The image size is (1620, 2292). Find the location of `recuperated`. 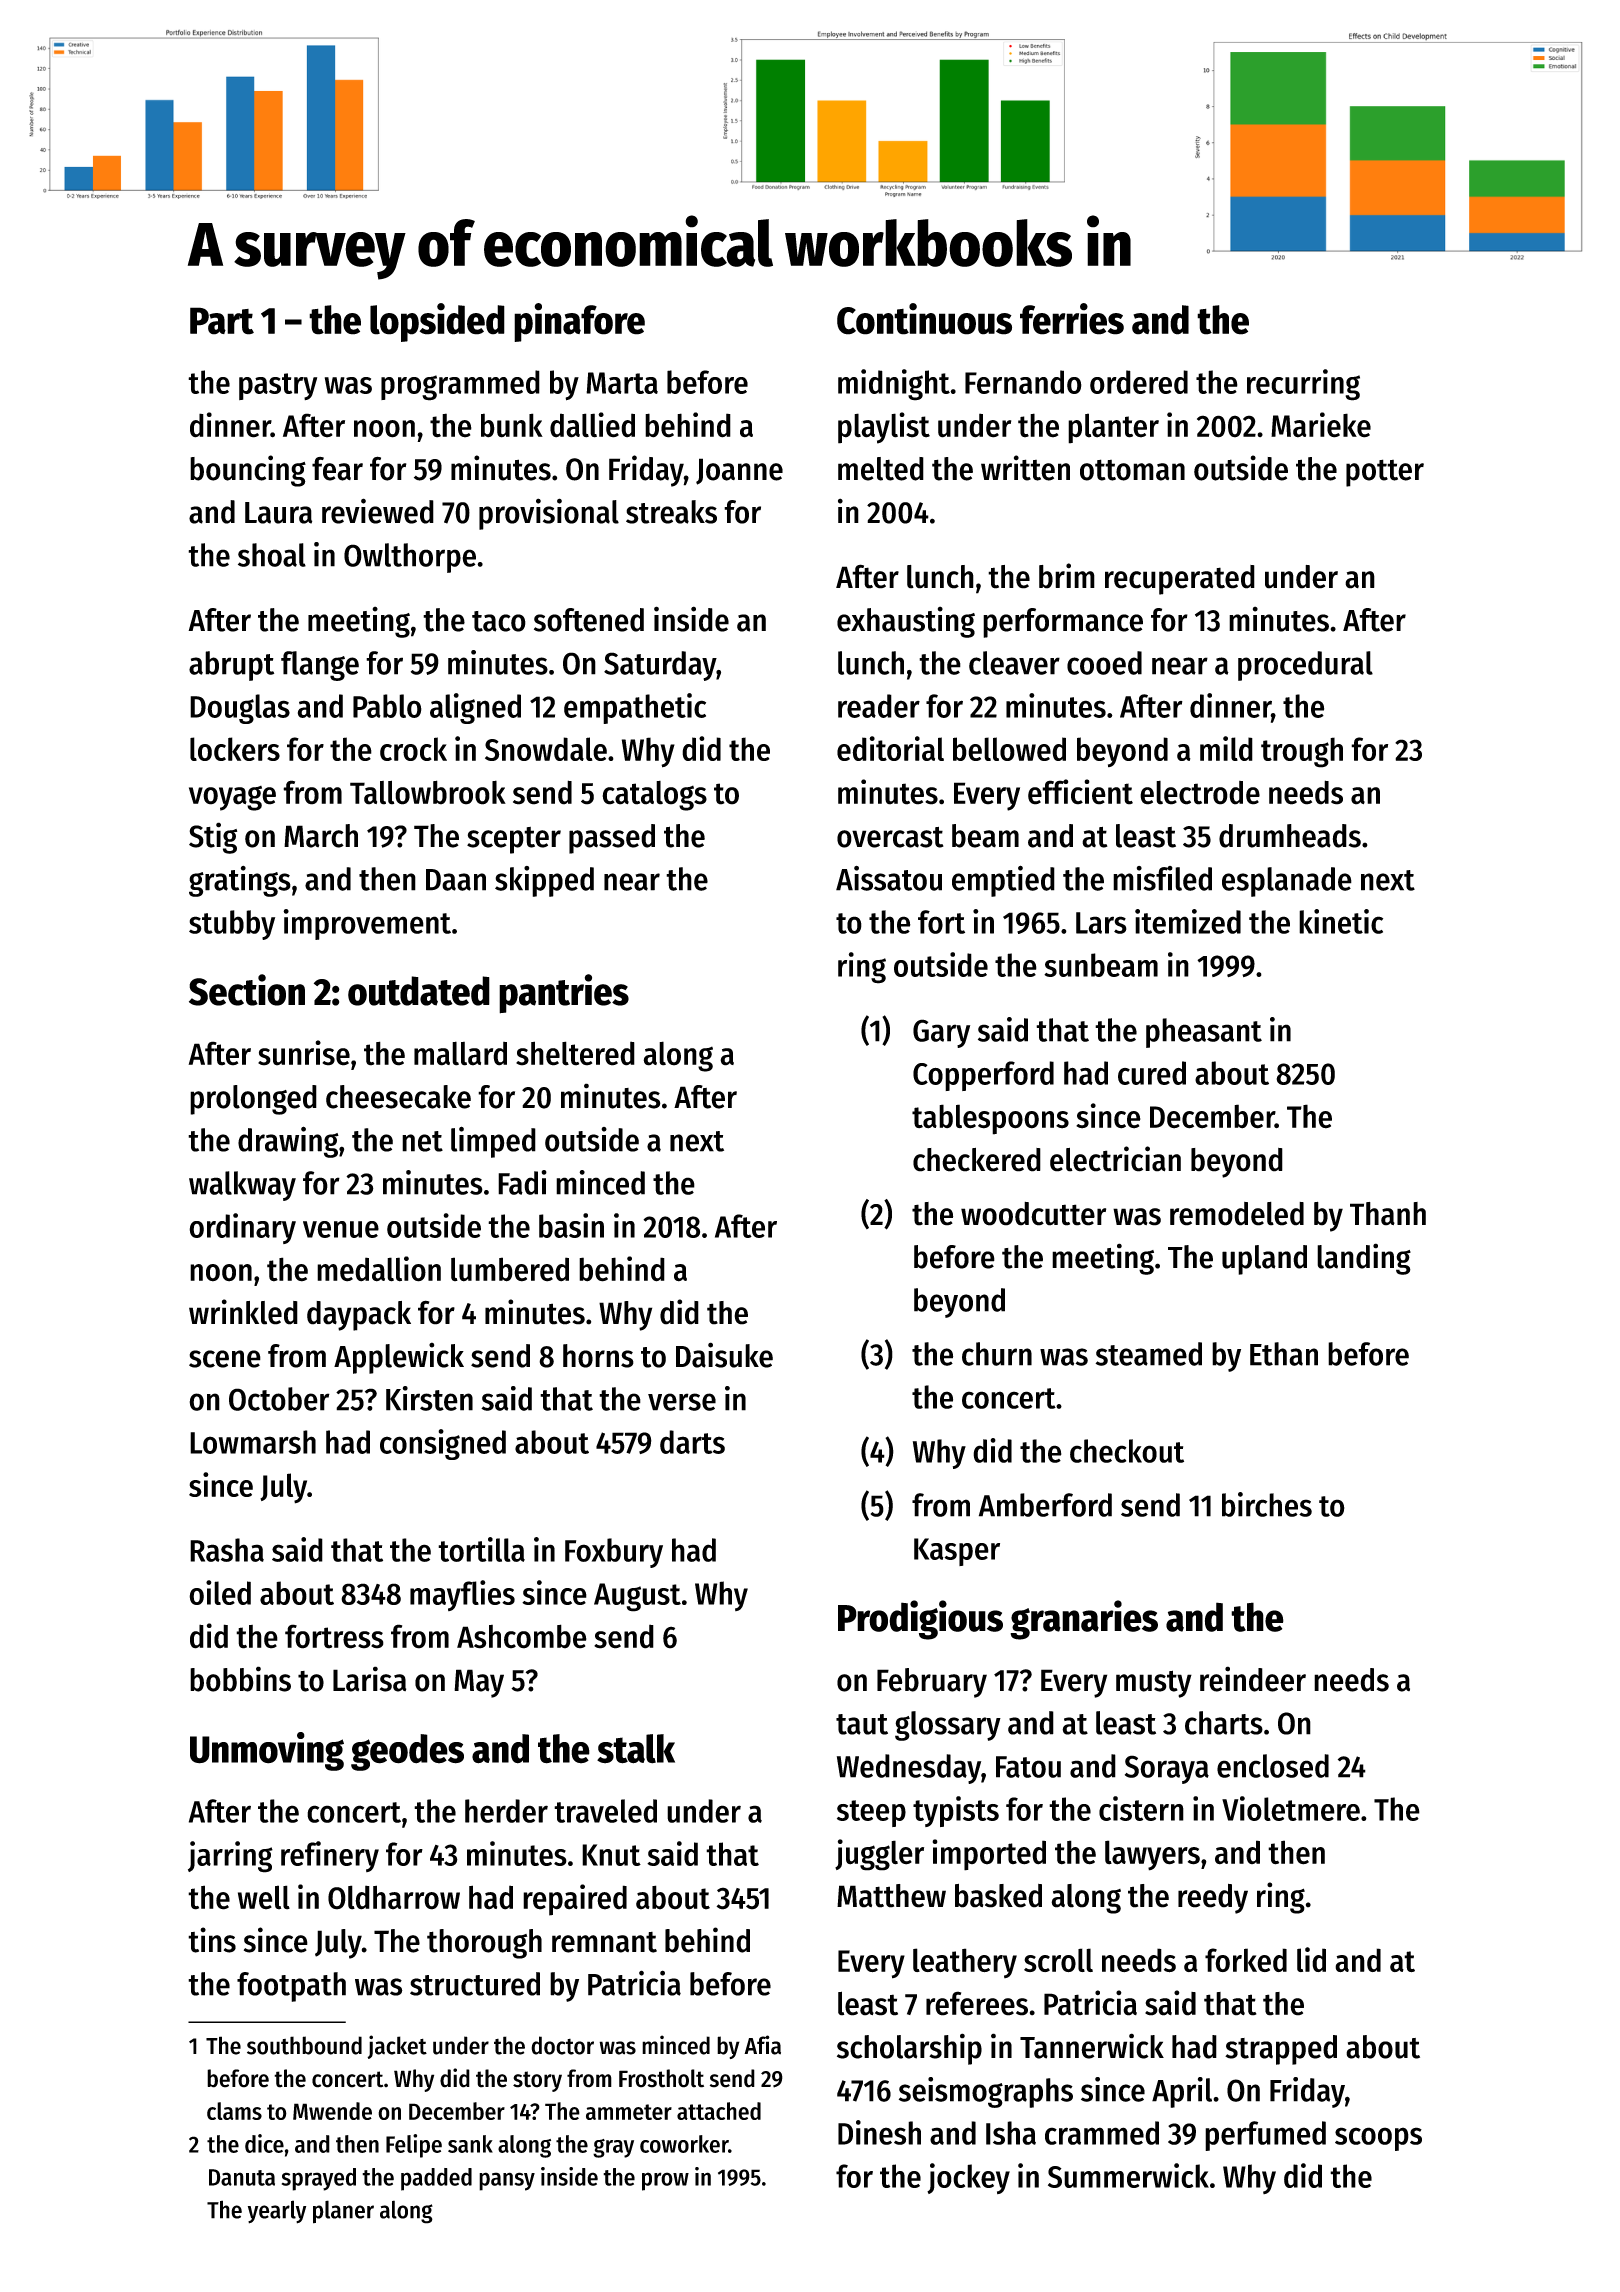

recuperated is located at coordinates (1180, 580).
